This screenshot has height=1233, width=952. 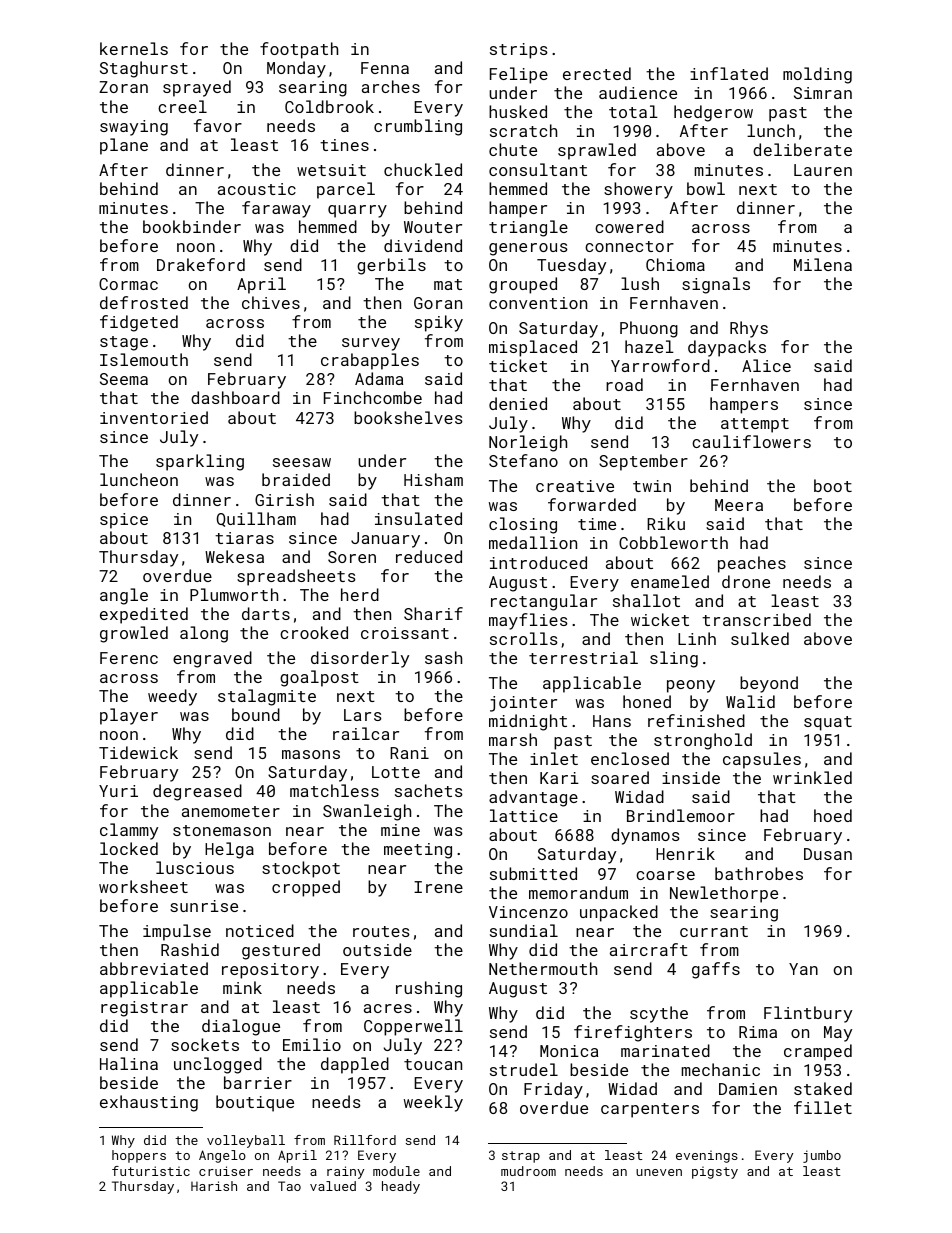 What do you see at coordinates (289, 1186) in the screenshot?
I see `Tao` at bounding box center [289, 1186].
